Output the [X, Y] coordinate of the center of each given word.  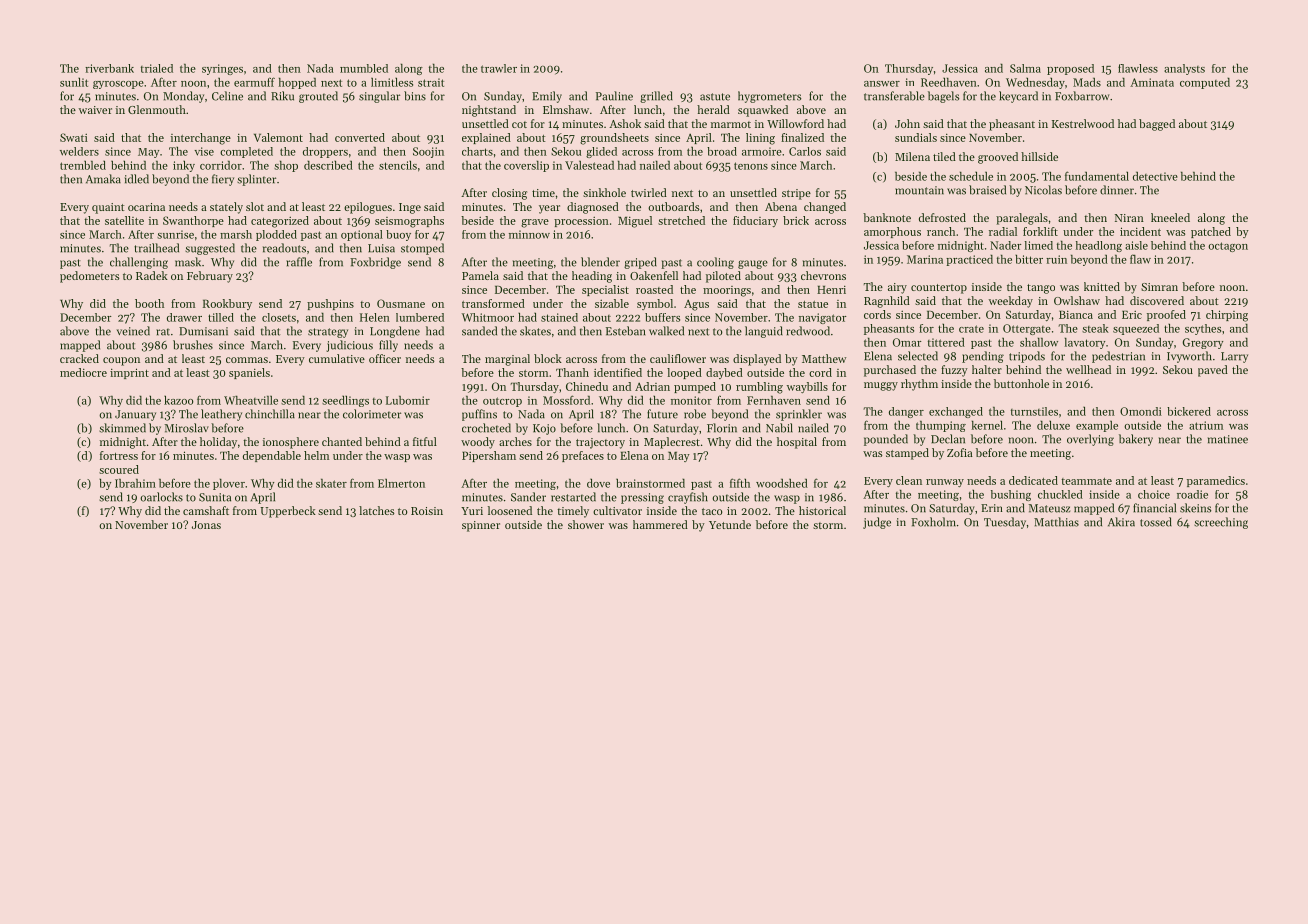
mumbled [364, 68]
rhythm [919, 385]
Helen [375, 317]
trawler [499, 68]
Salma [1025, 68]
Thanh [572, 372]
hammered [660, 524]
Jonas [206, 525]
